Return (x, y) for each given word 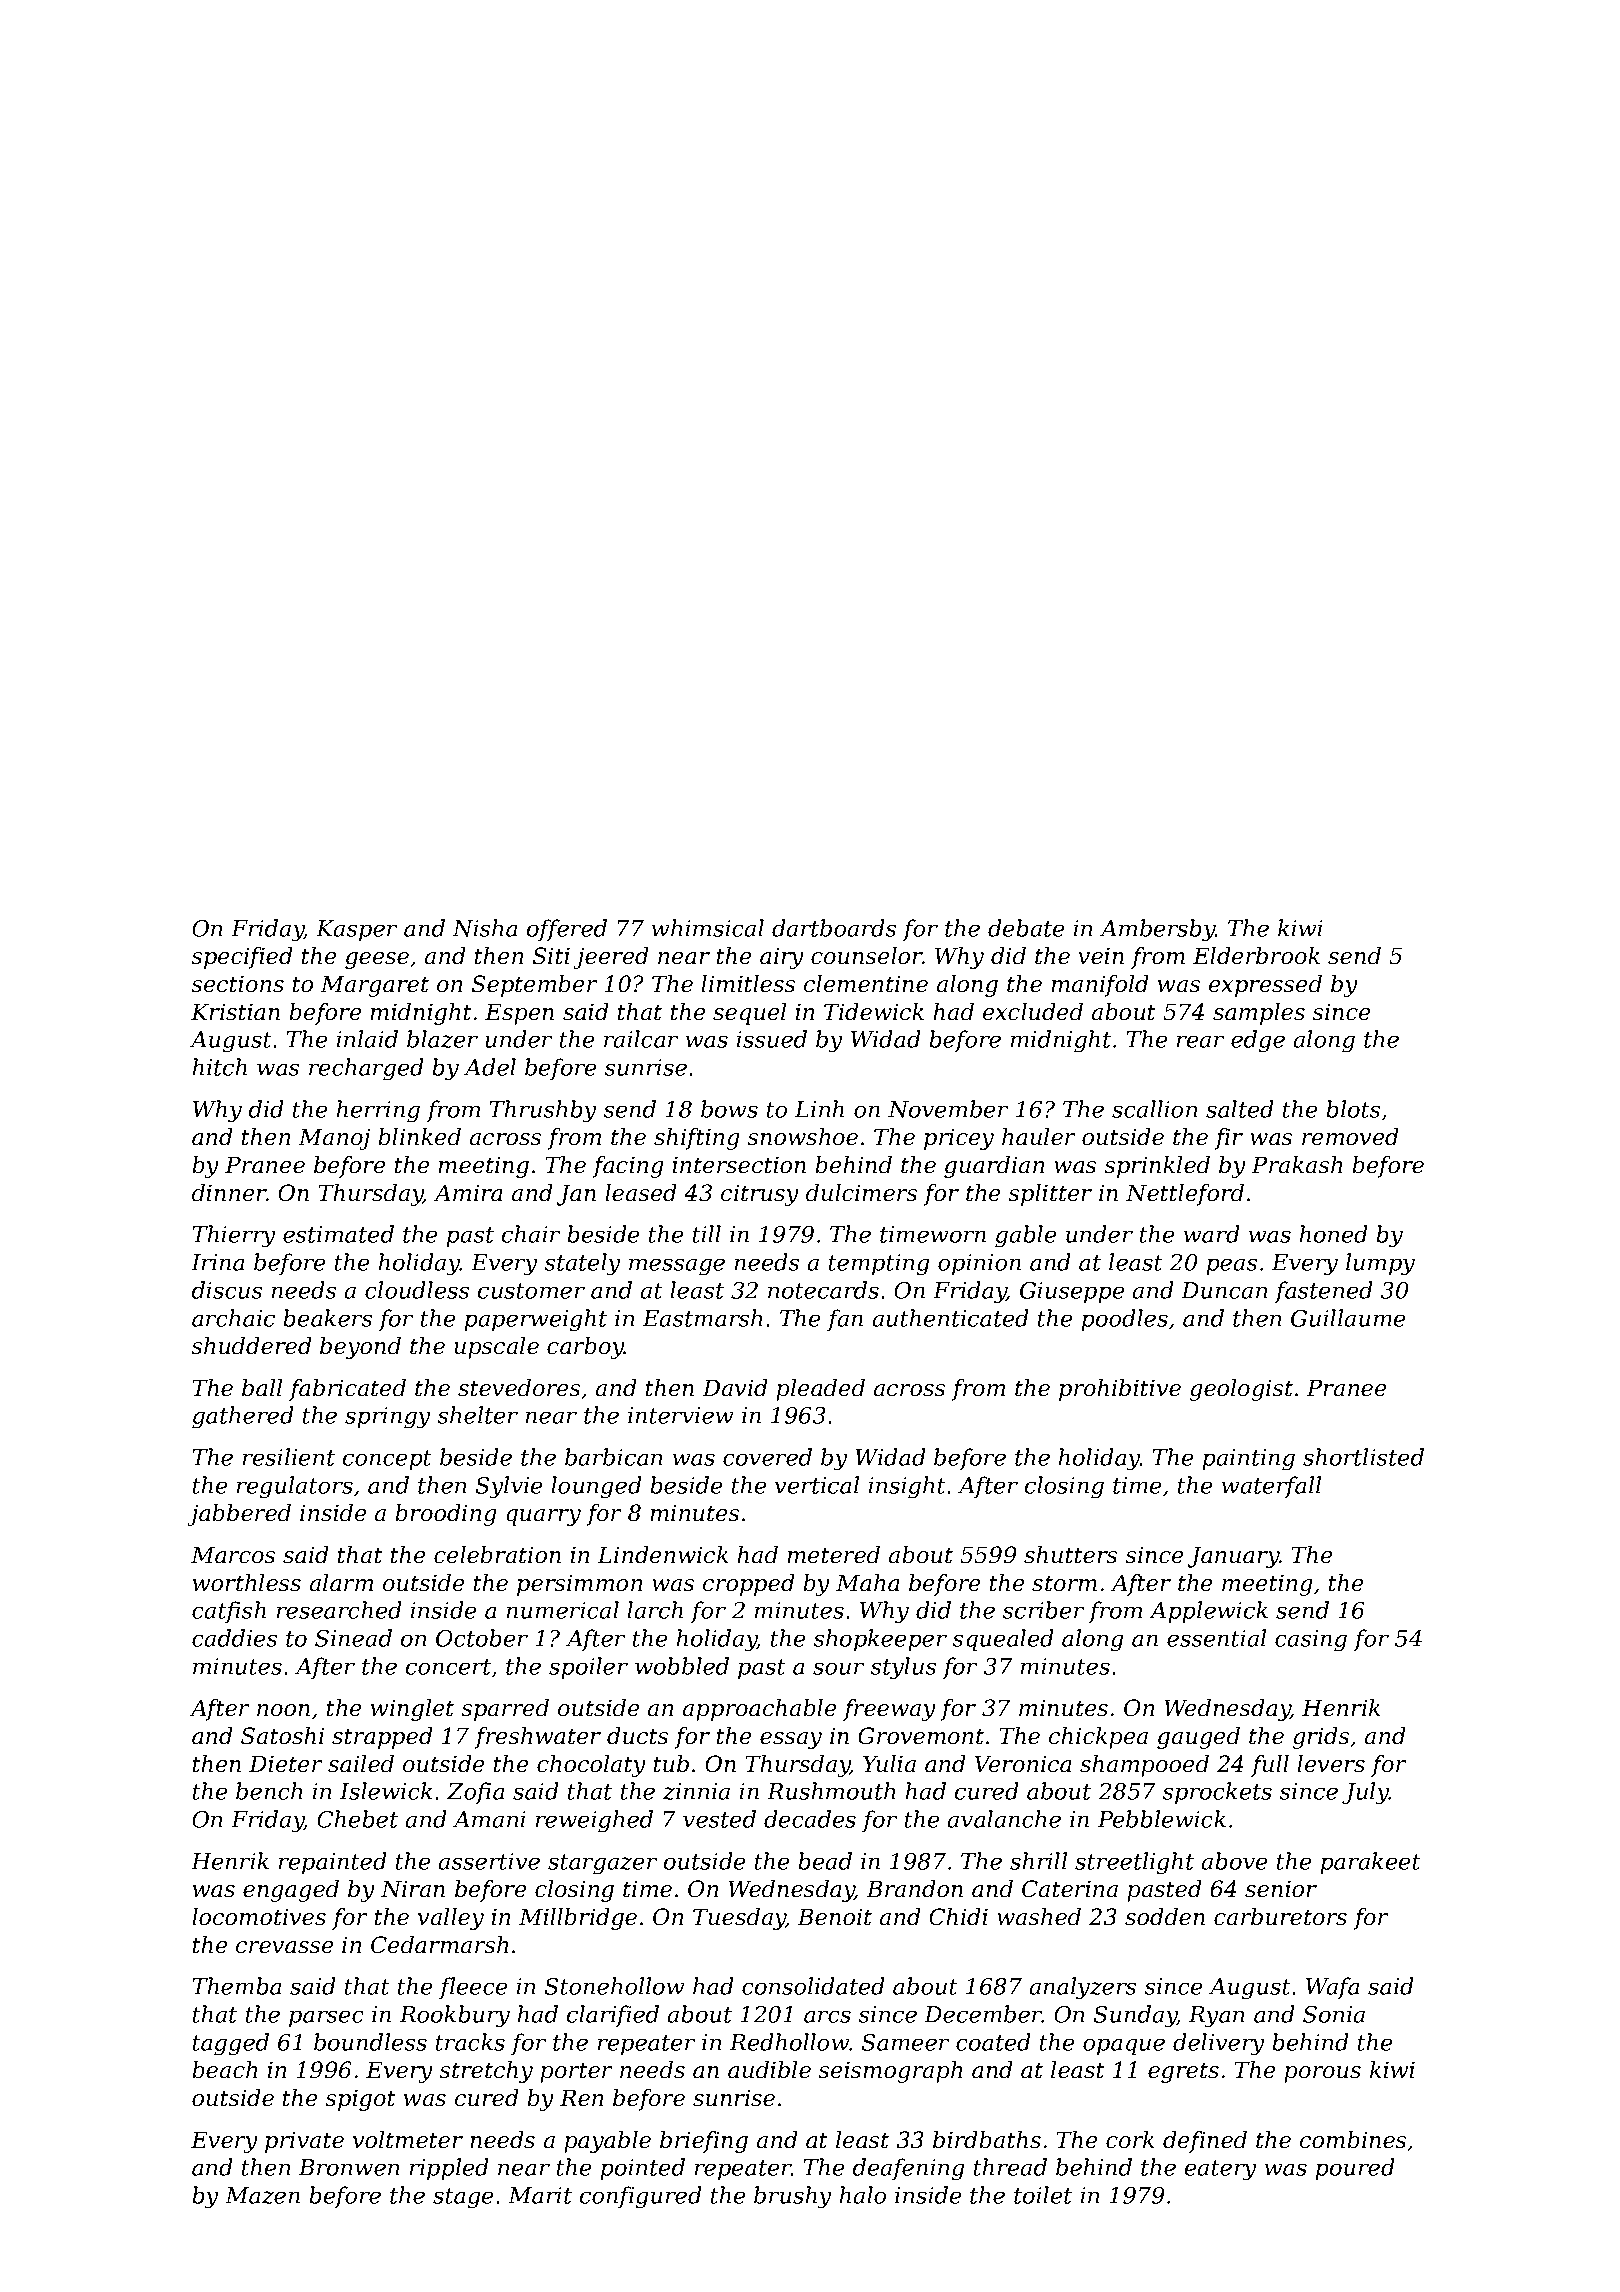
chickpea (1098, 1738)
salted (1240, 1109)
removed (1350, 1137)
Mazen (262, 2195)
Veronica (1023, 1764)
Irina (218, 1262)
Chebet (357, 1819)
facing (628, 1167)
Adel (490, 1067)
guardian (994, 1167)
